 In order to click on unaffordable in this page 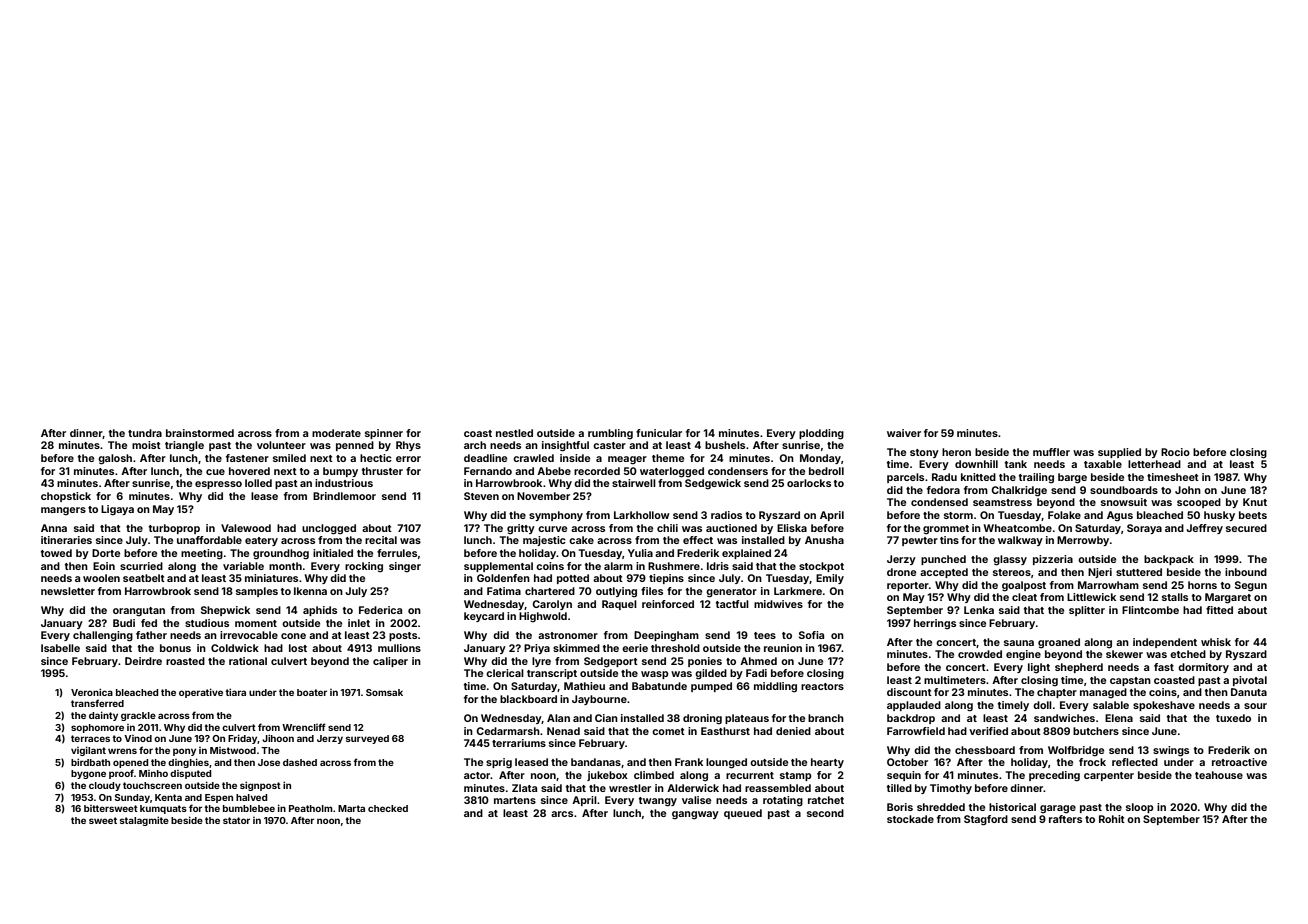, I will do `click(209, 540)`.
